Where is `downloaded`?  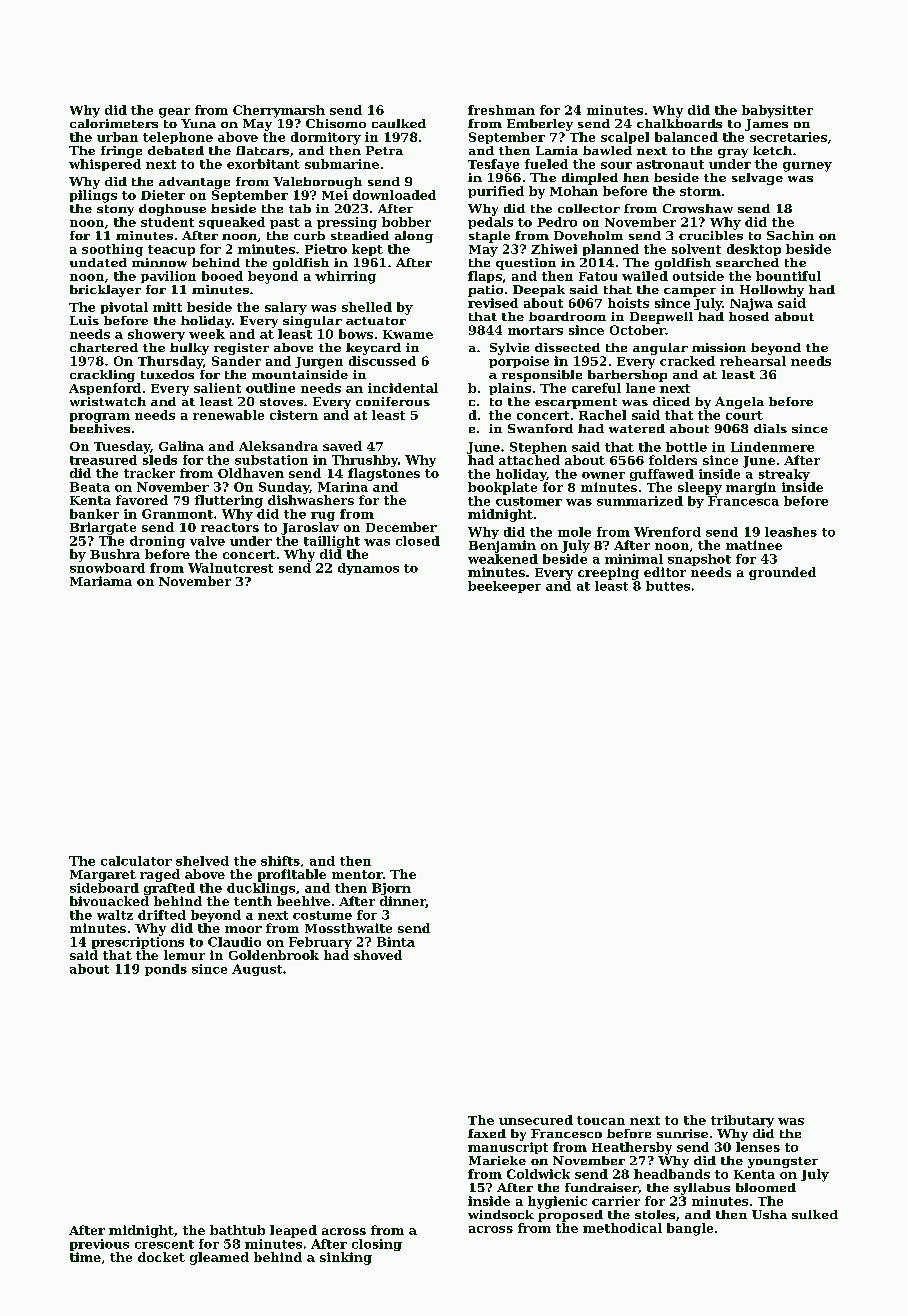 downloaded is located at coordinates (394, 195).
